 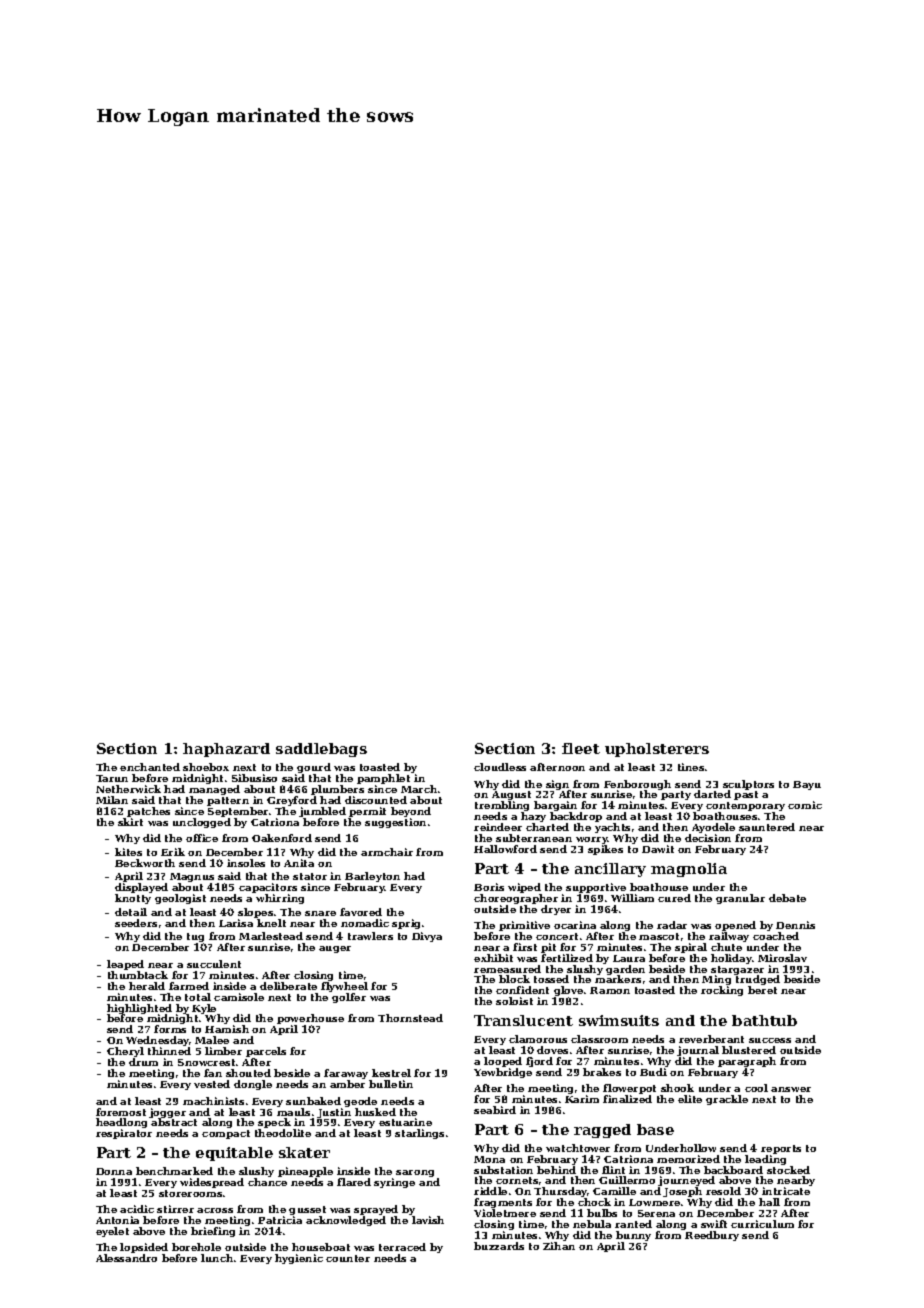 I want to click on insoles, so click(x=246, y=863).
